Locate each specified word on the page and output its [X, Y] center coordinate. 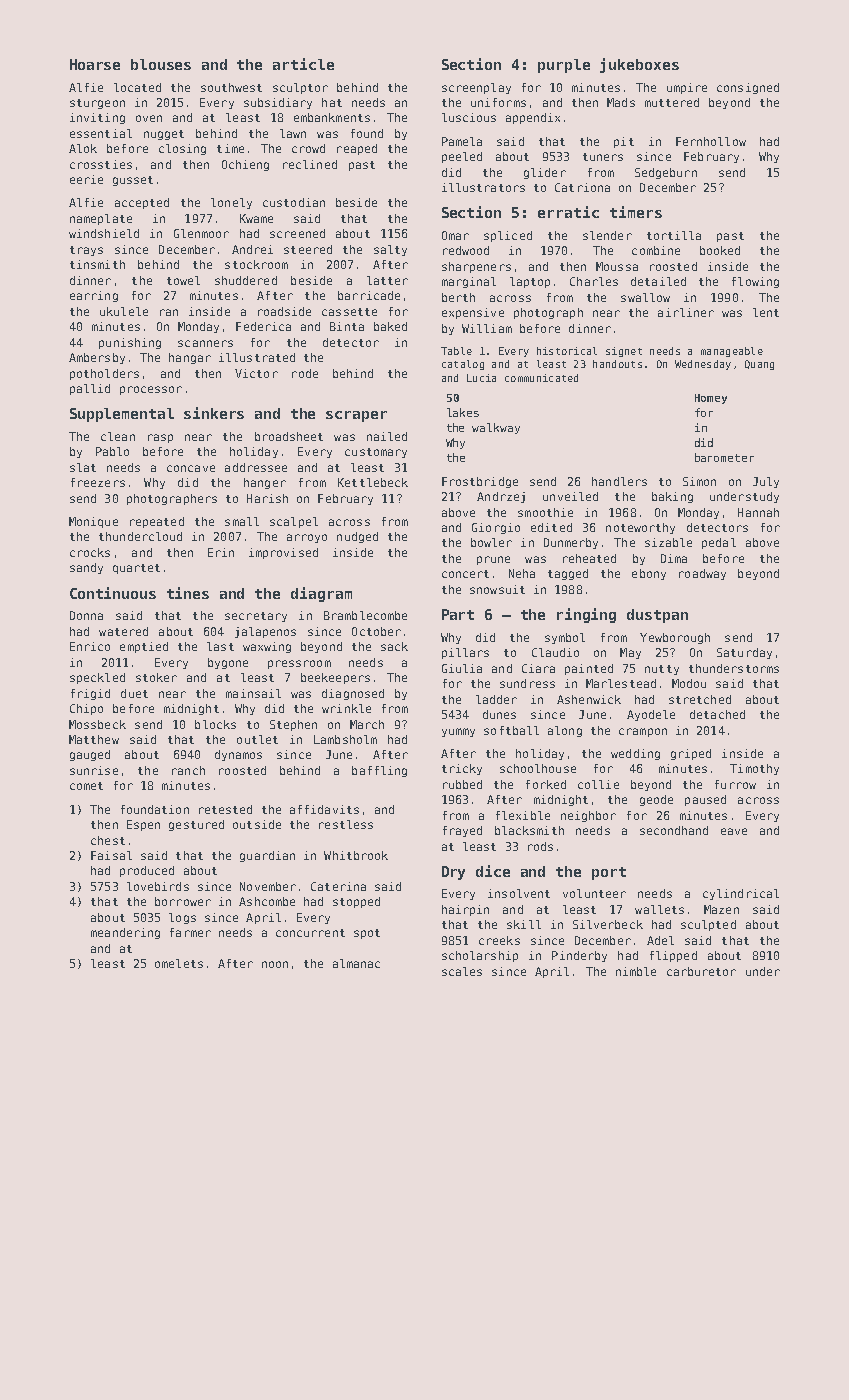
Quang [759, 365]
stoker [156, 677]
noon [275, 964]
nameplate [101, 219]
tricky [462, 769]
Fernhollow [711, 141]
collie [598, 784]
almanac [356, 963]
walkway [496, 428]
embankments [332, 117]
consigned [748, 88]
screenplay [476, 88]
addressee [256, 467]
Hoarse [95, 64]
